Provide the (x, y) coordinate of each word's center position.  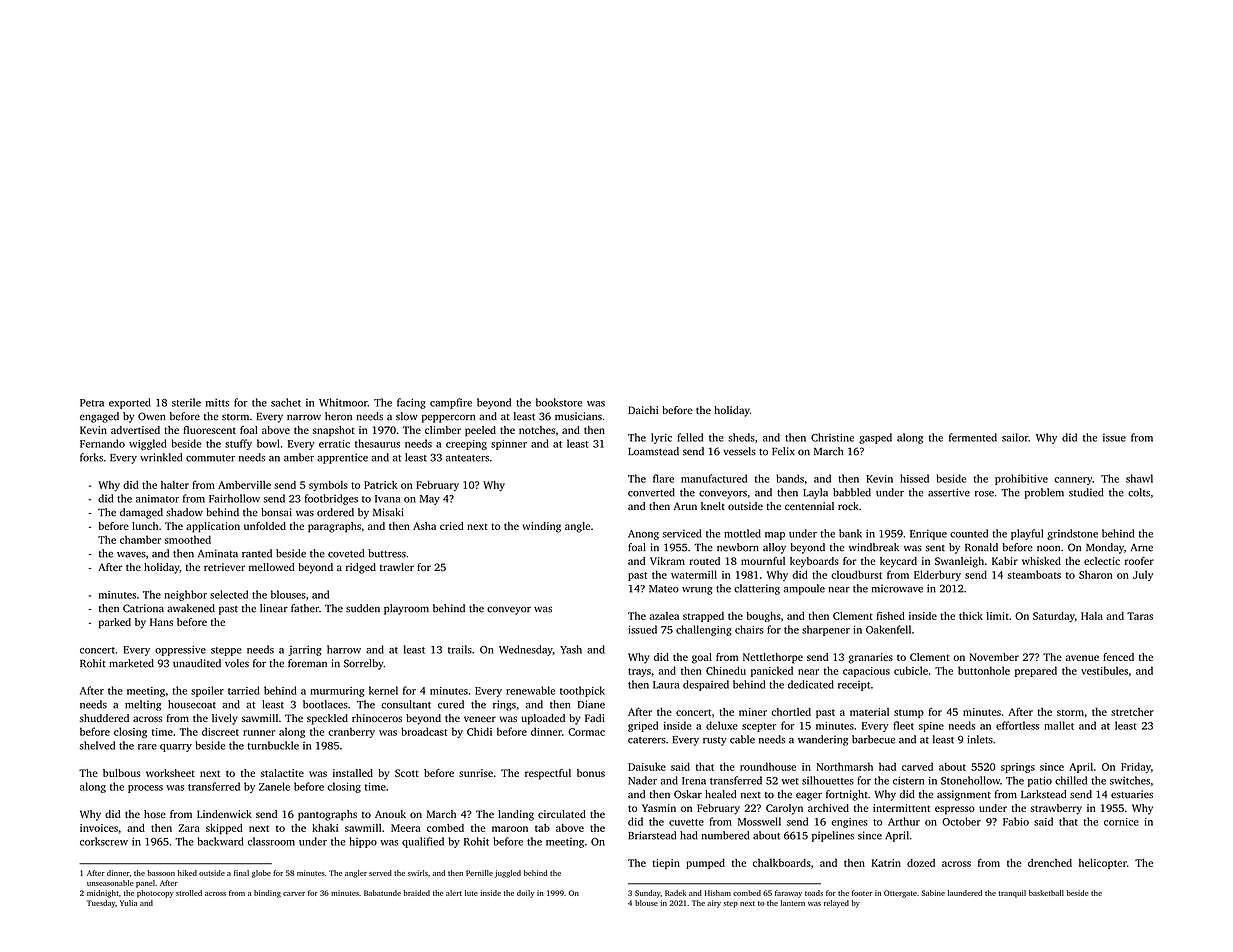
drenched (1050, 863)
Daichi (643, 410)
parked (115, 623)
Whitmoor (343, 402)
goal (702, 658)
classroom (271, 841)
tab (542, 828)
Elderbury (937, 575)
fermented (973, 437)
